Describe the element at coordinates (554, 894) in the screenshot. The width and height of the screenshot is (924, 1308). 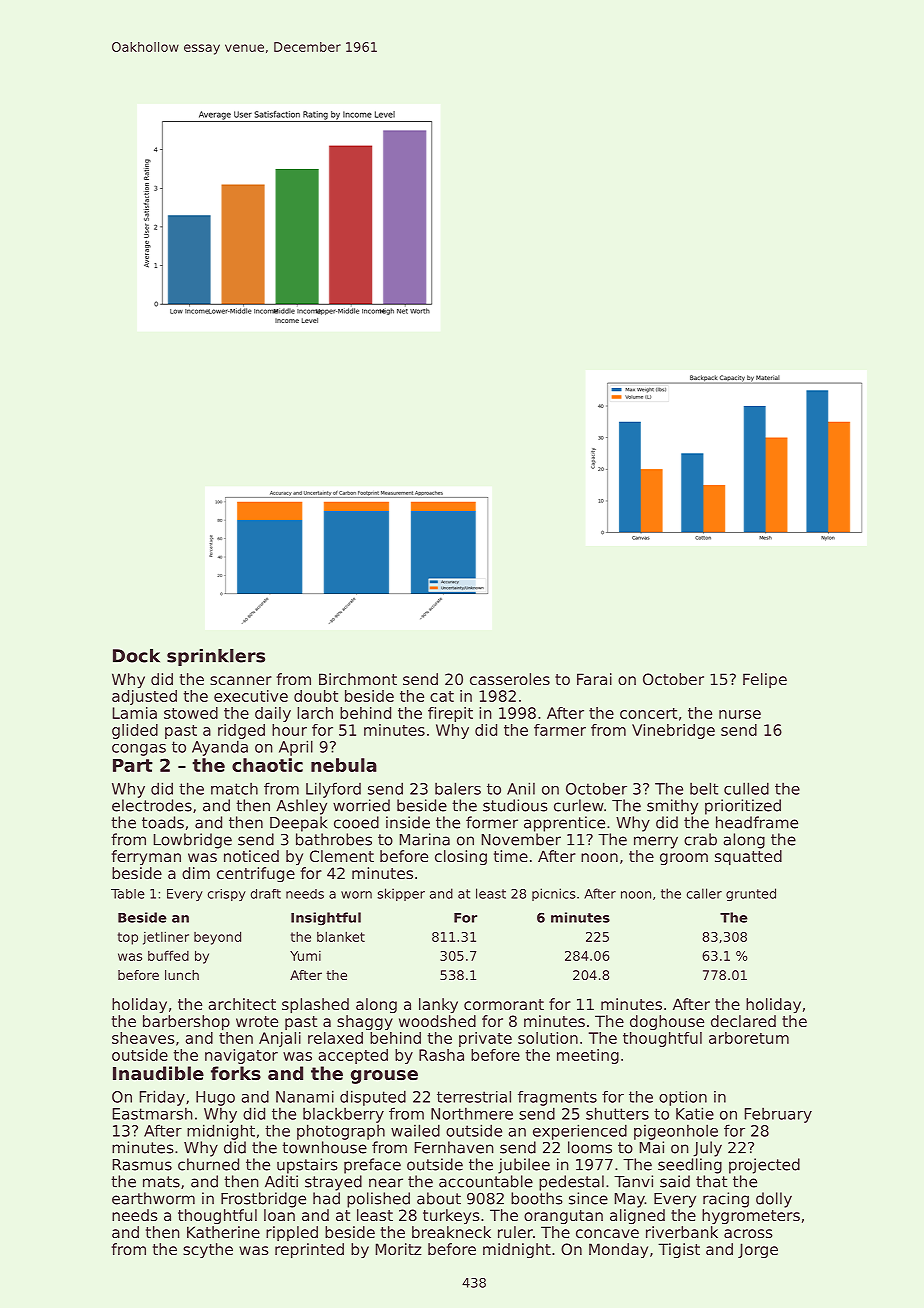
I see `picnics` at that location.
